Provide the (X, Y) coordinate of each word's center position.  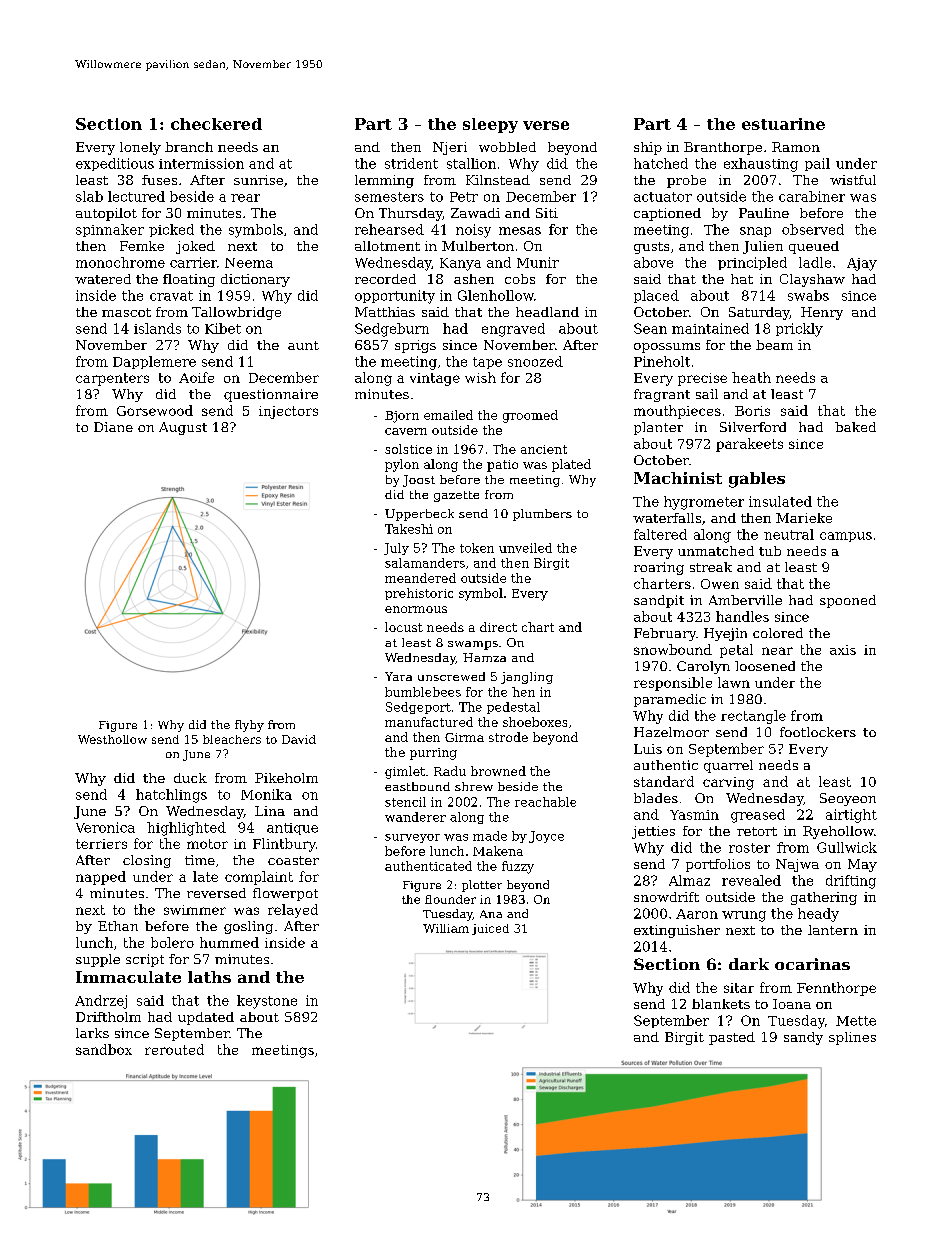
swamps (473, 645)
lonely (140, 148)
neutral (789, 534)
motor (207, 844)
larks (92, 1033)
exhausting (761, 165)
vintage (435, 379)
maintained (710, 328)
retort (757, 831)
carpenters (112, 379)
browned (498, 771)
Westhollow (112, 739)
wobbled (507, 147)
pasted (732, 1038)
